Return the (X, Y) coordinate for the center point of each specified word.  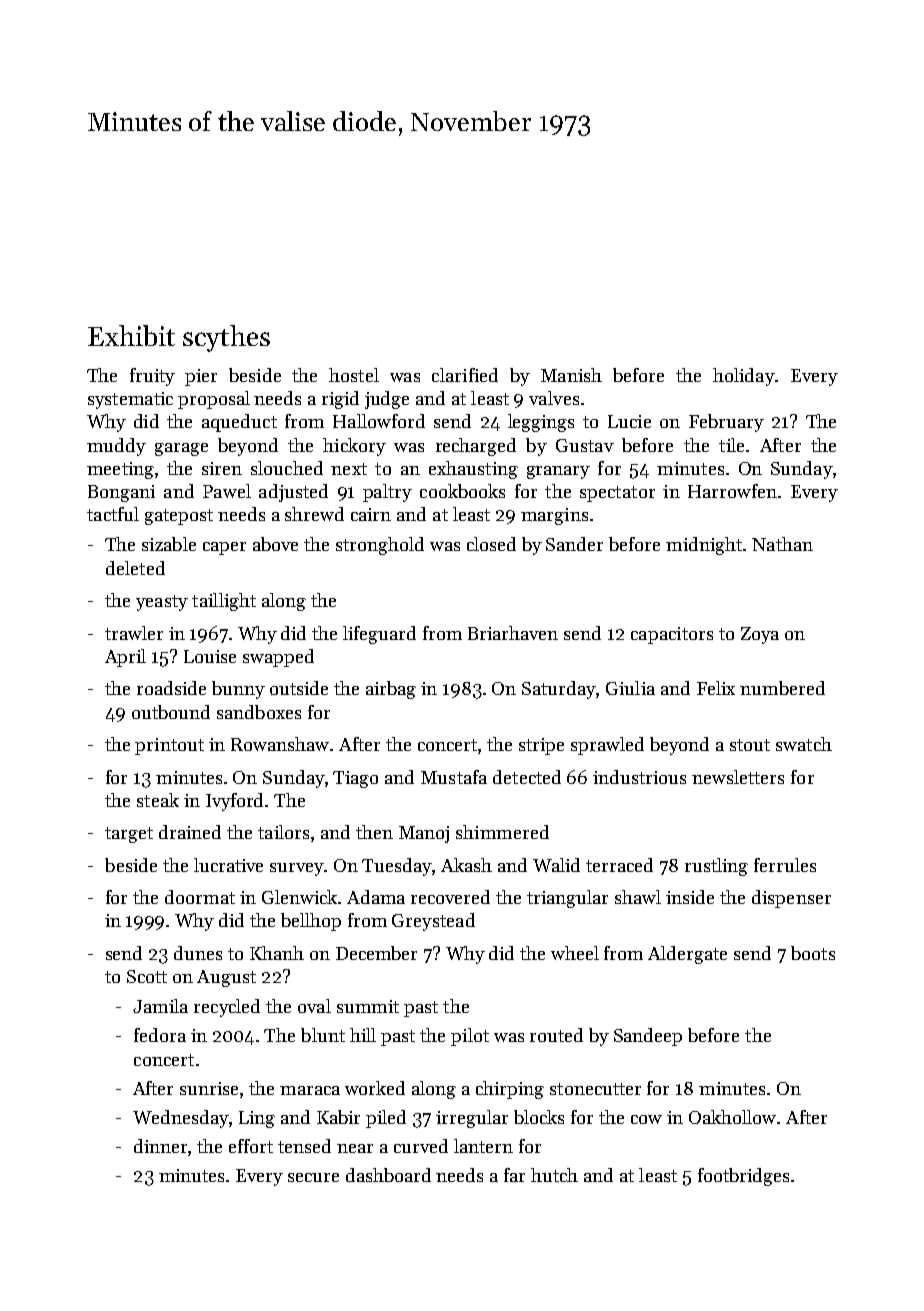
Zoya (760, 635)
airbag (391, 690)
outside (299, 688)
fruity (152, 377)
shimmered (502, 832)
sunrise (209, 1088)
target (129, 835)
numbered (782, 688)
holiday (744, 377)
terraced (619, 865)
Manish (571, 375)
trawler (134, 633)
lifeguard (379, 635)
